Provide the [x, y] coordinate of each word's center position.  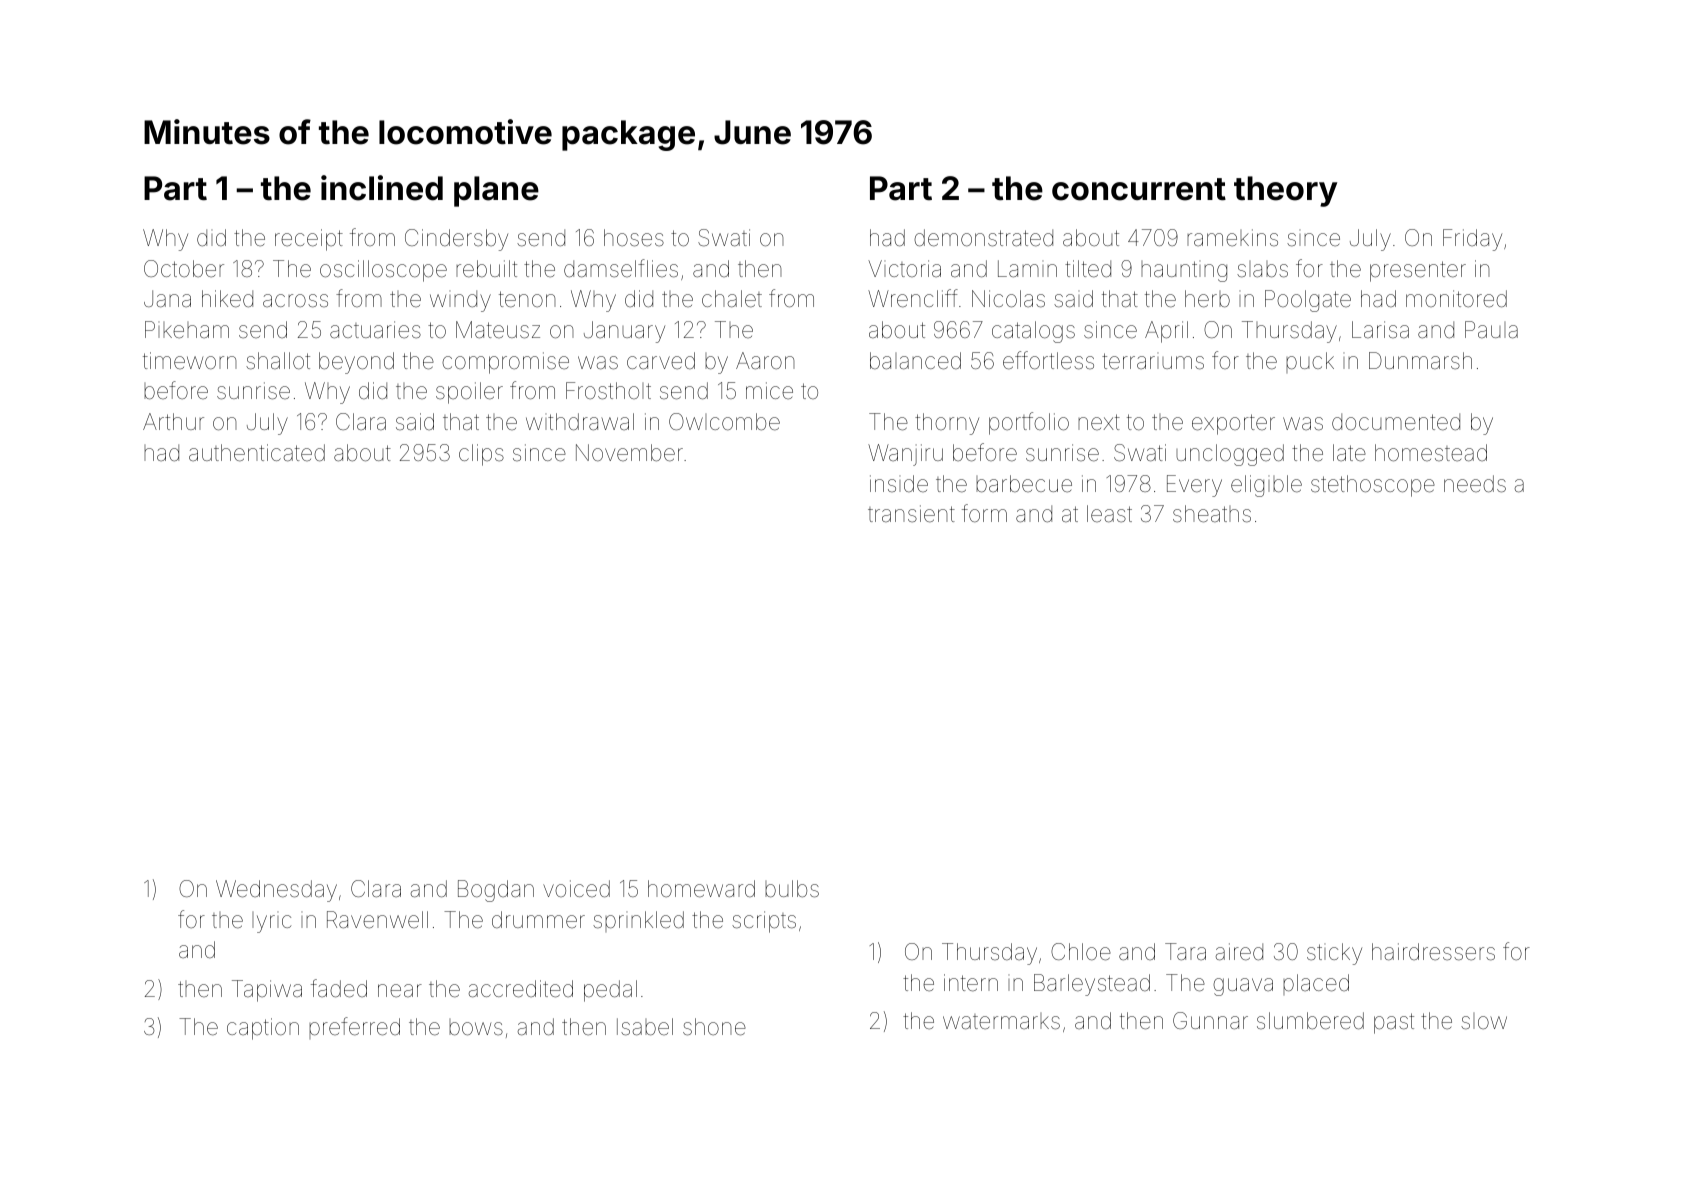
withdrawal [580, 422]
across [295, 301]
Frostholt [608, 391]
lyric [271, 922]
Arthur [173, 421]
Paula [1491, 330]
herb [1207, 299]
